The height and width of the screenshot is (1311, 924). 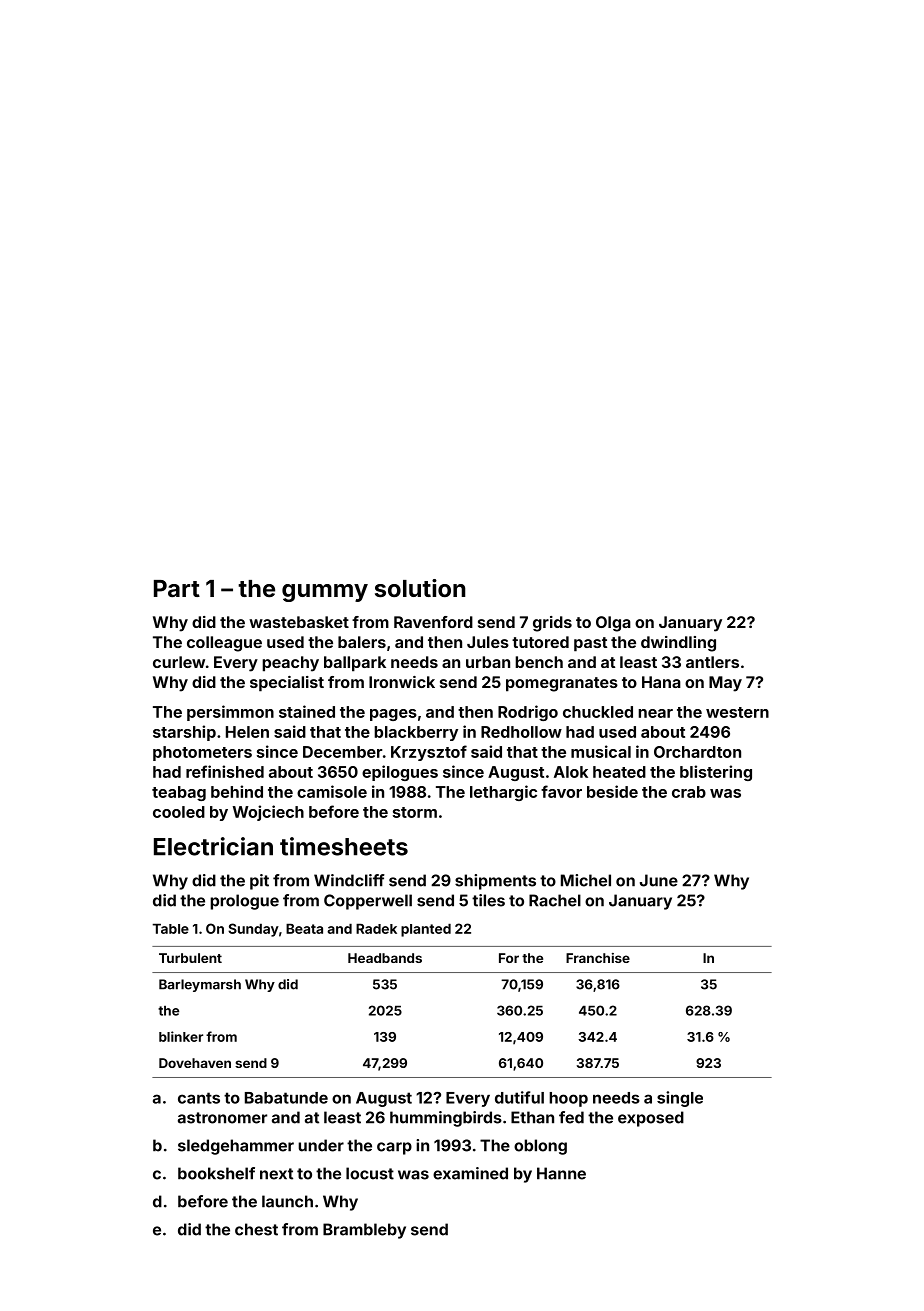 What do you see at coordinates (325, 593) in the screenshot?
I see `gummy` at bounding box center [325, 593].
